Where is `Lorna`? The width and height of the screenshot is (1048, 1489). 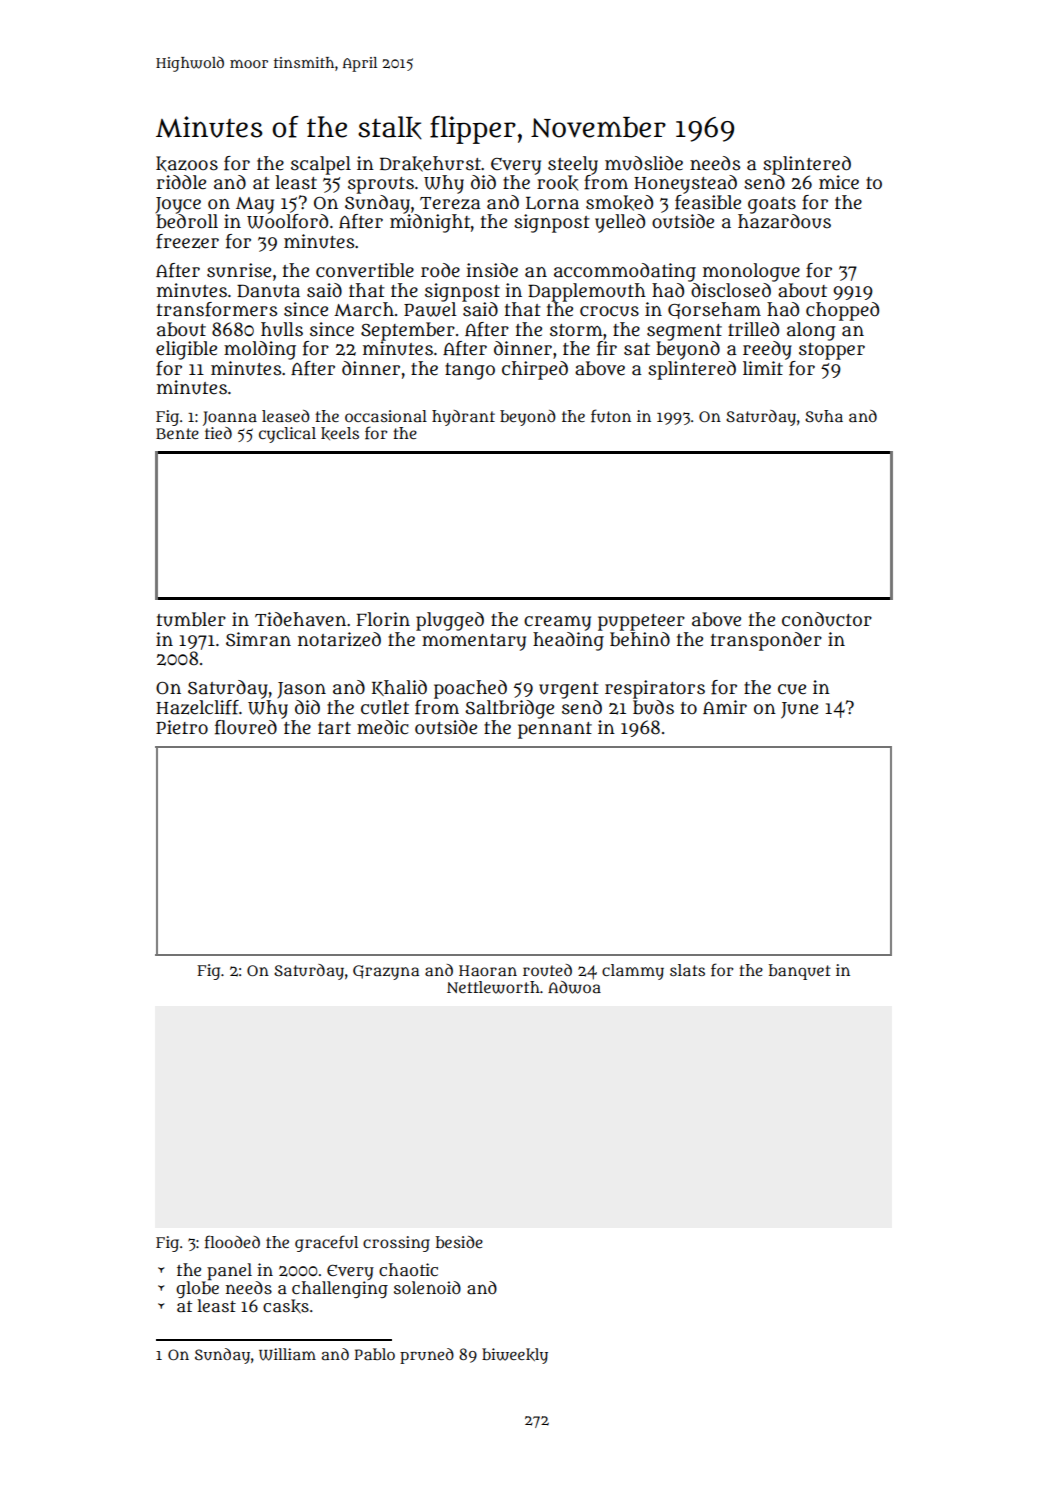 Lorna is located at coordinates (552, 203).
